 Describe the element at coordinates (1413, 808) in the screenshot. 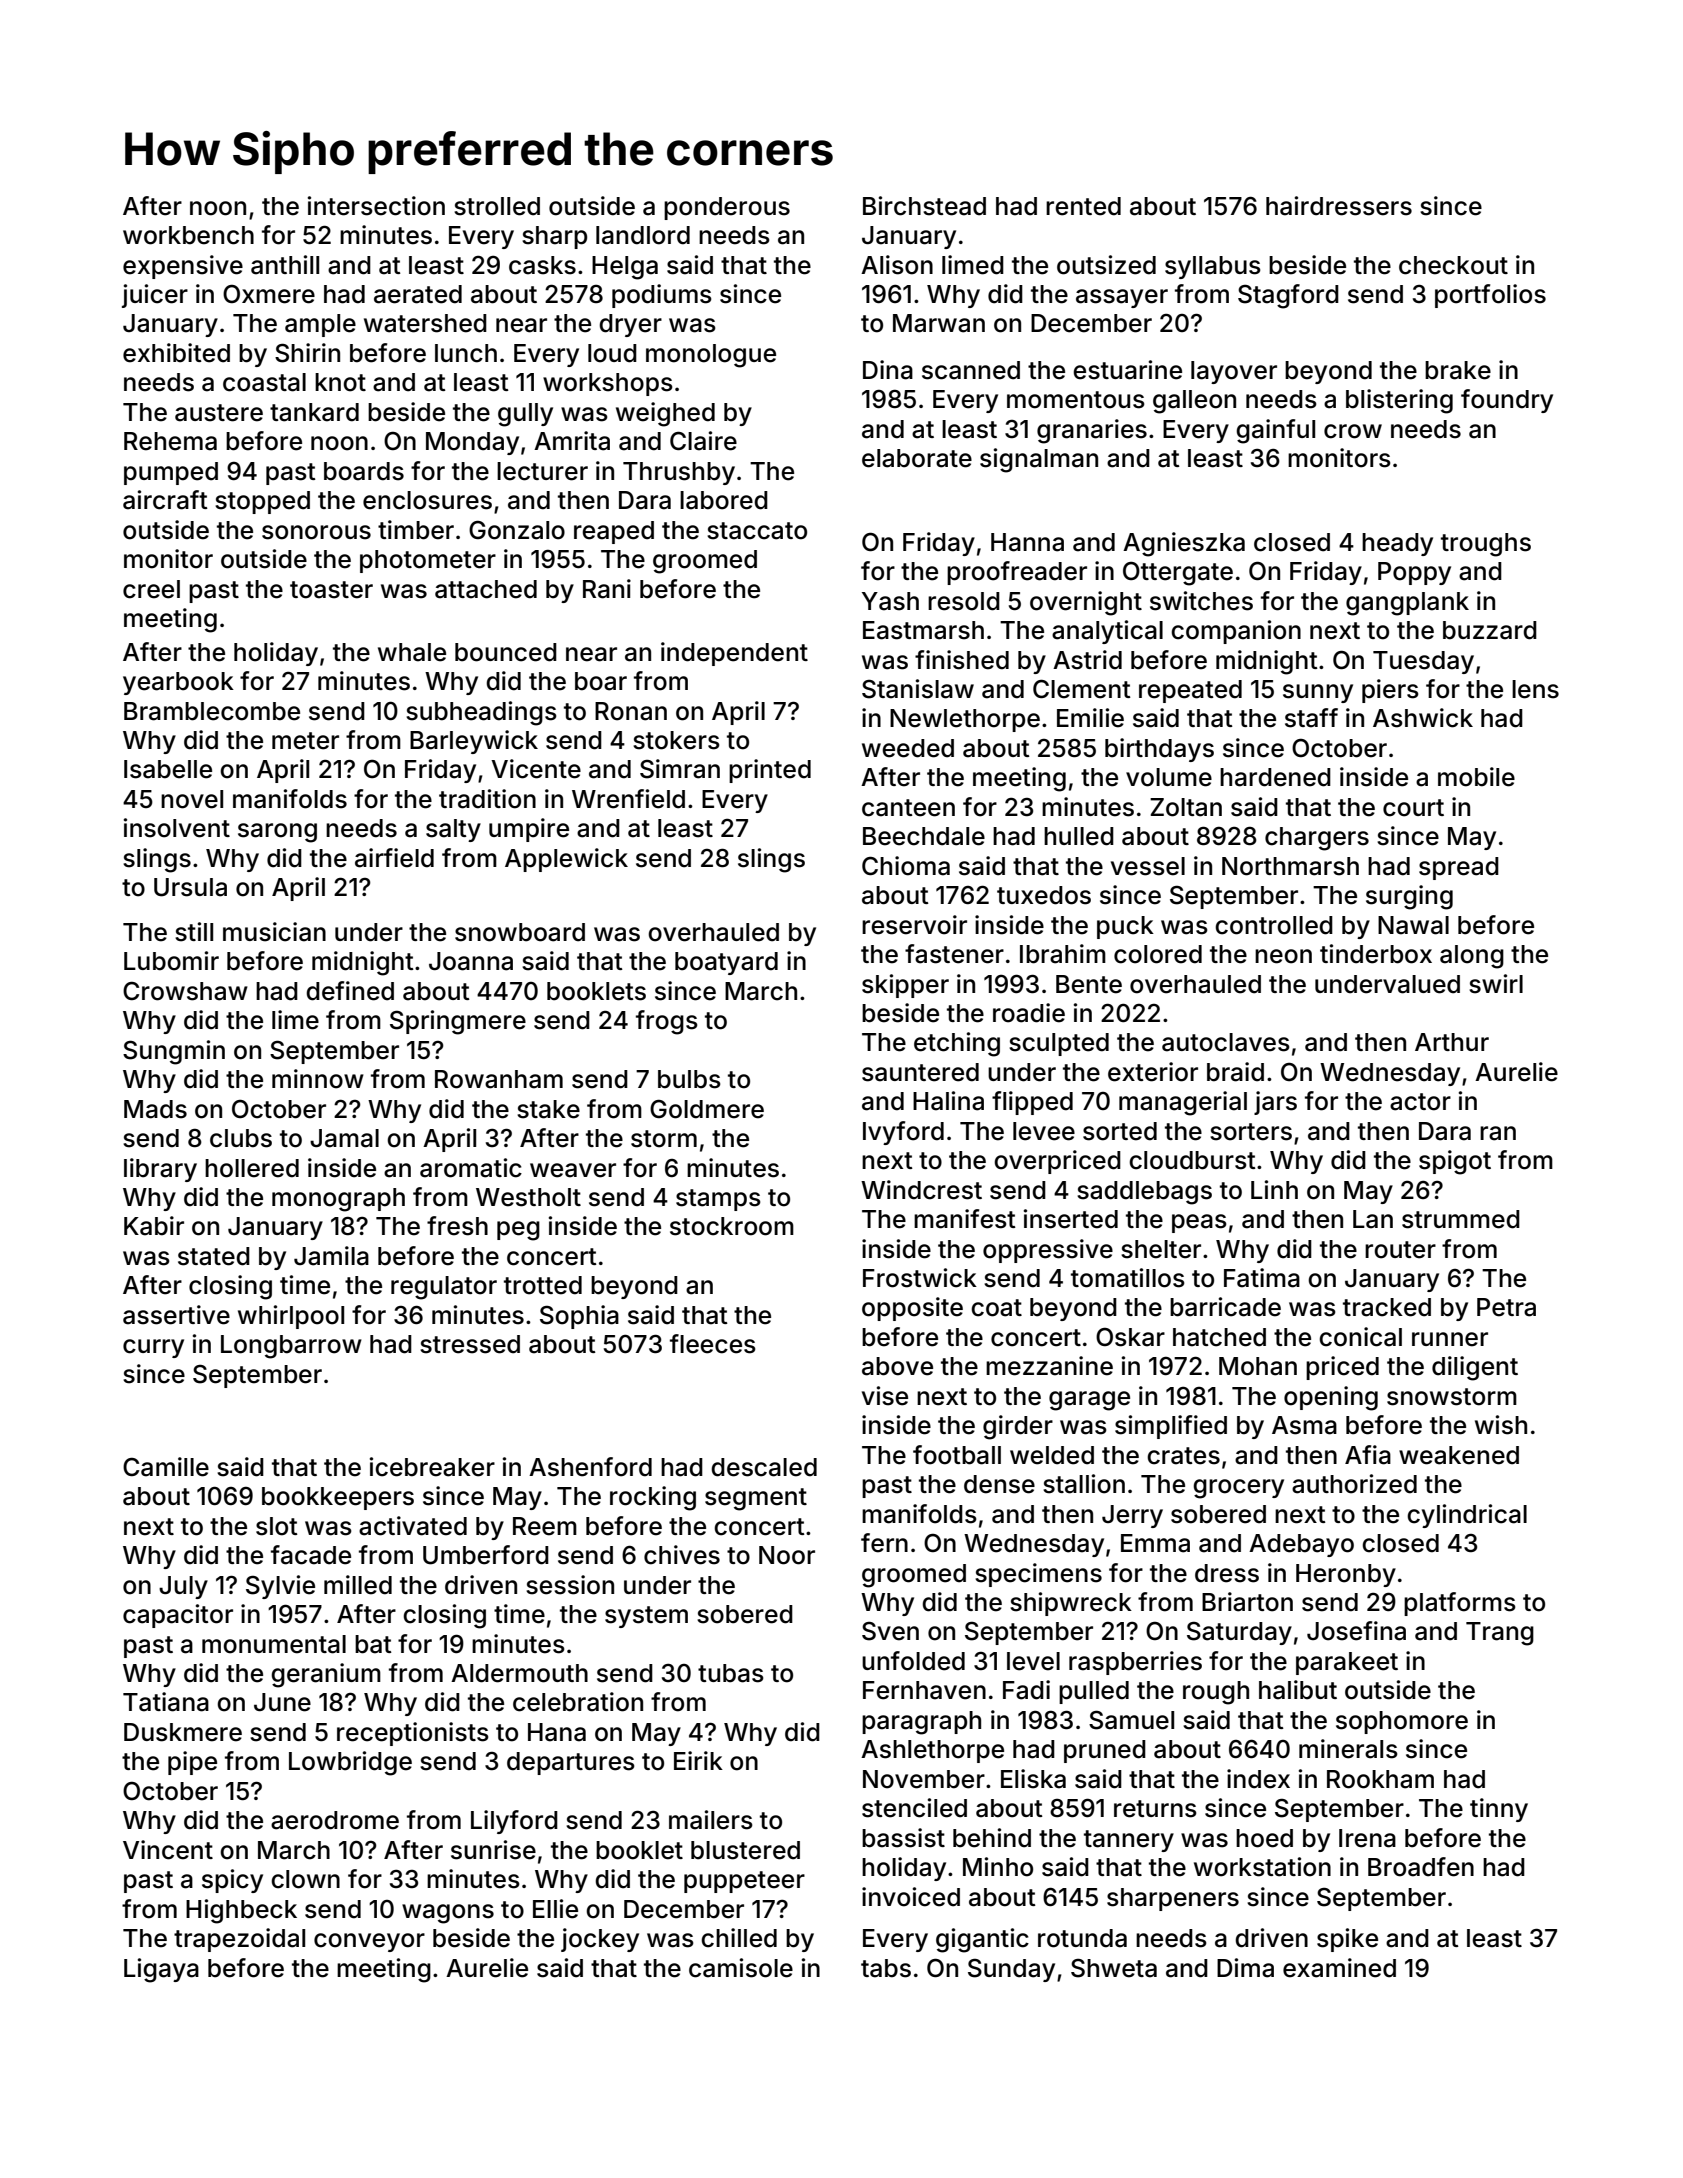

I see `court` at that location.
